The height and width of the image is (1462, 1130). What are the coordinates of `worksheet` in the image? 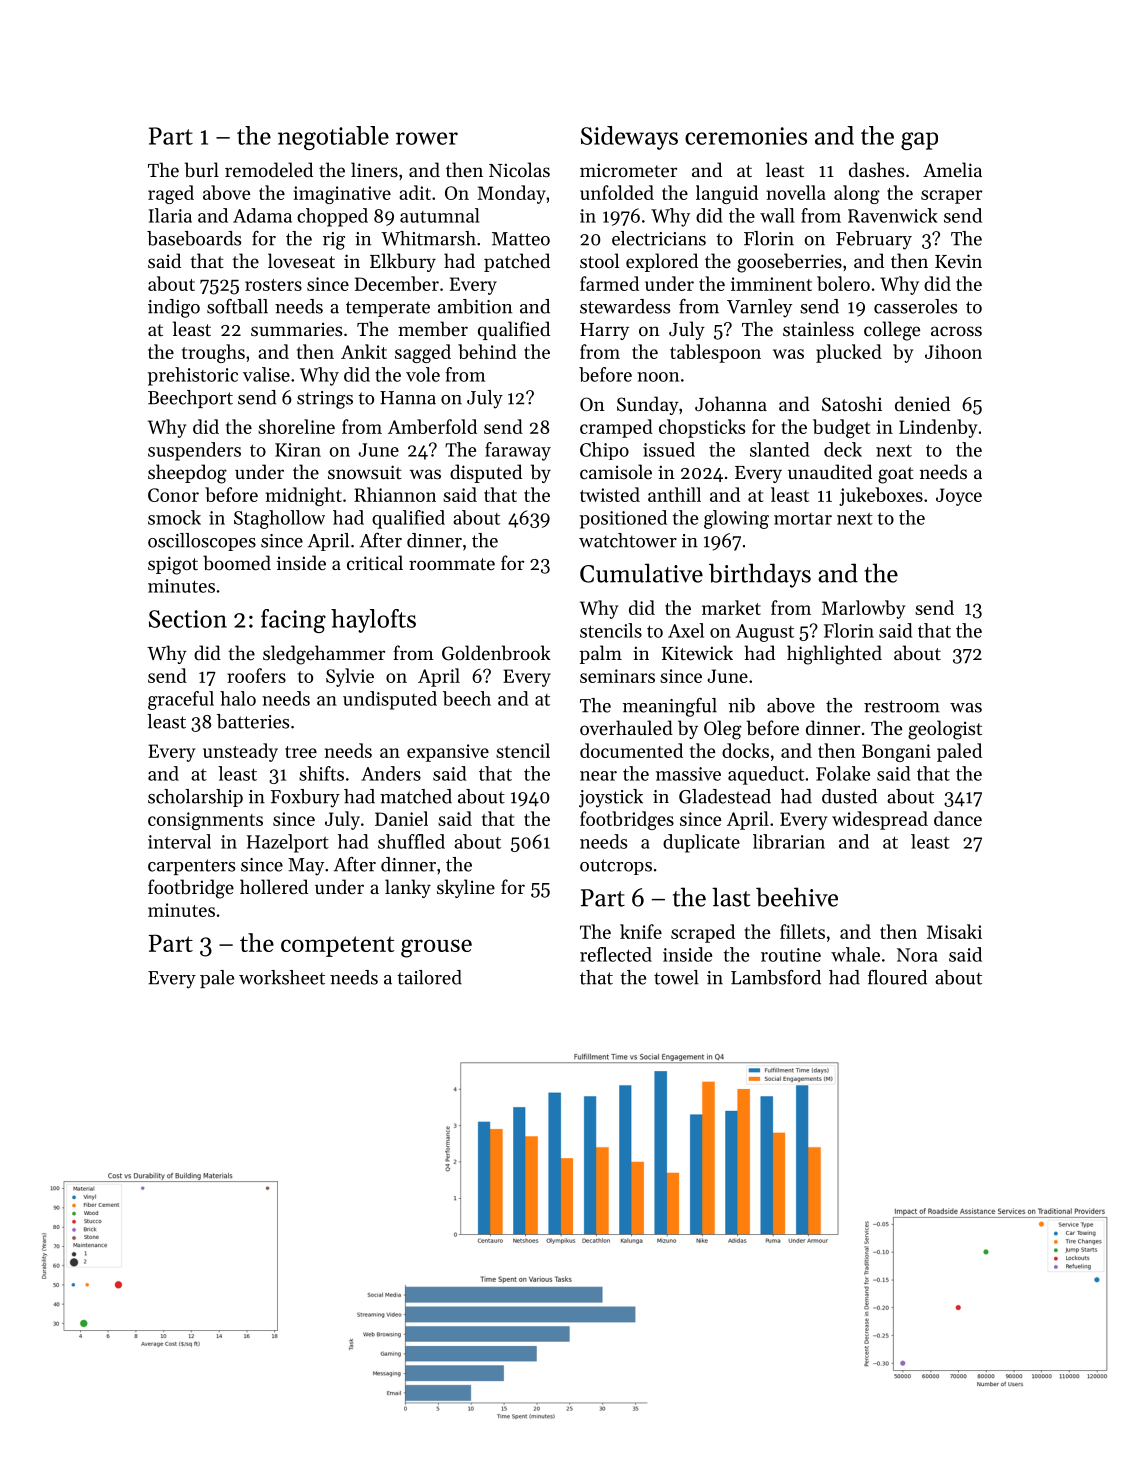 It's located at (282, 977).
